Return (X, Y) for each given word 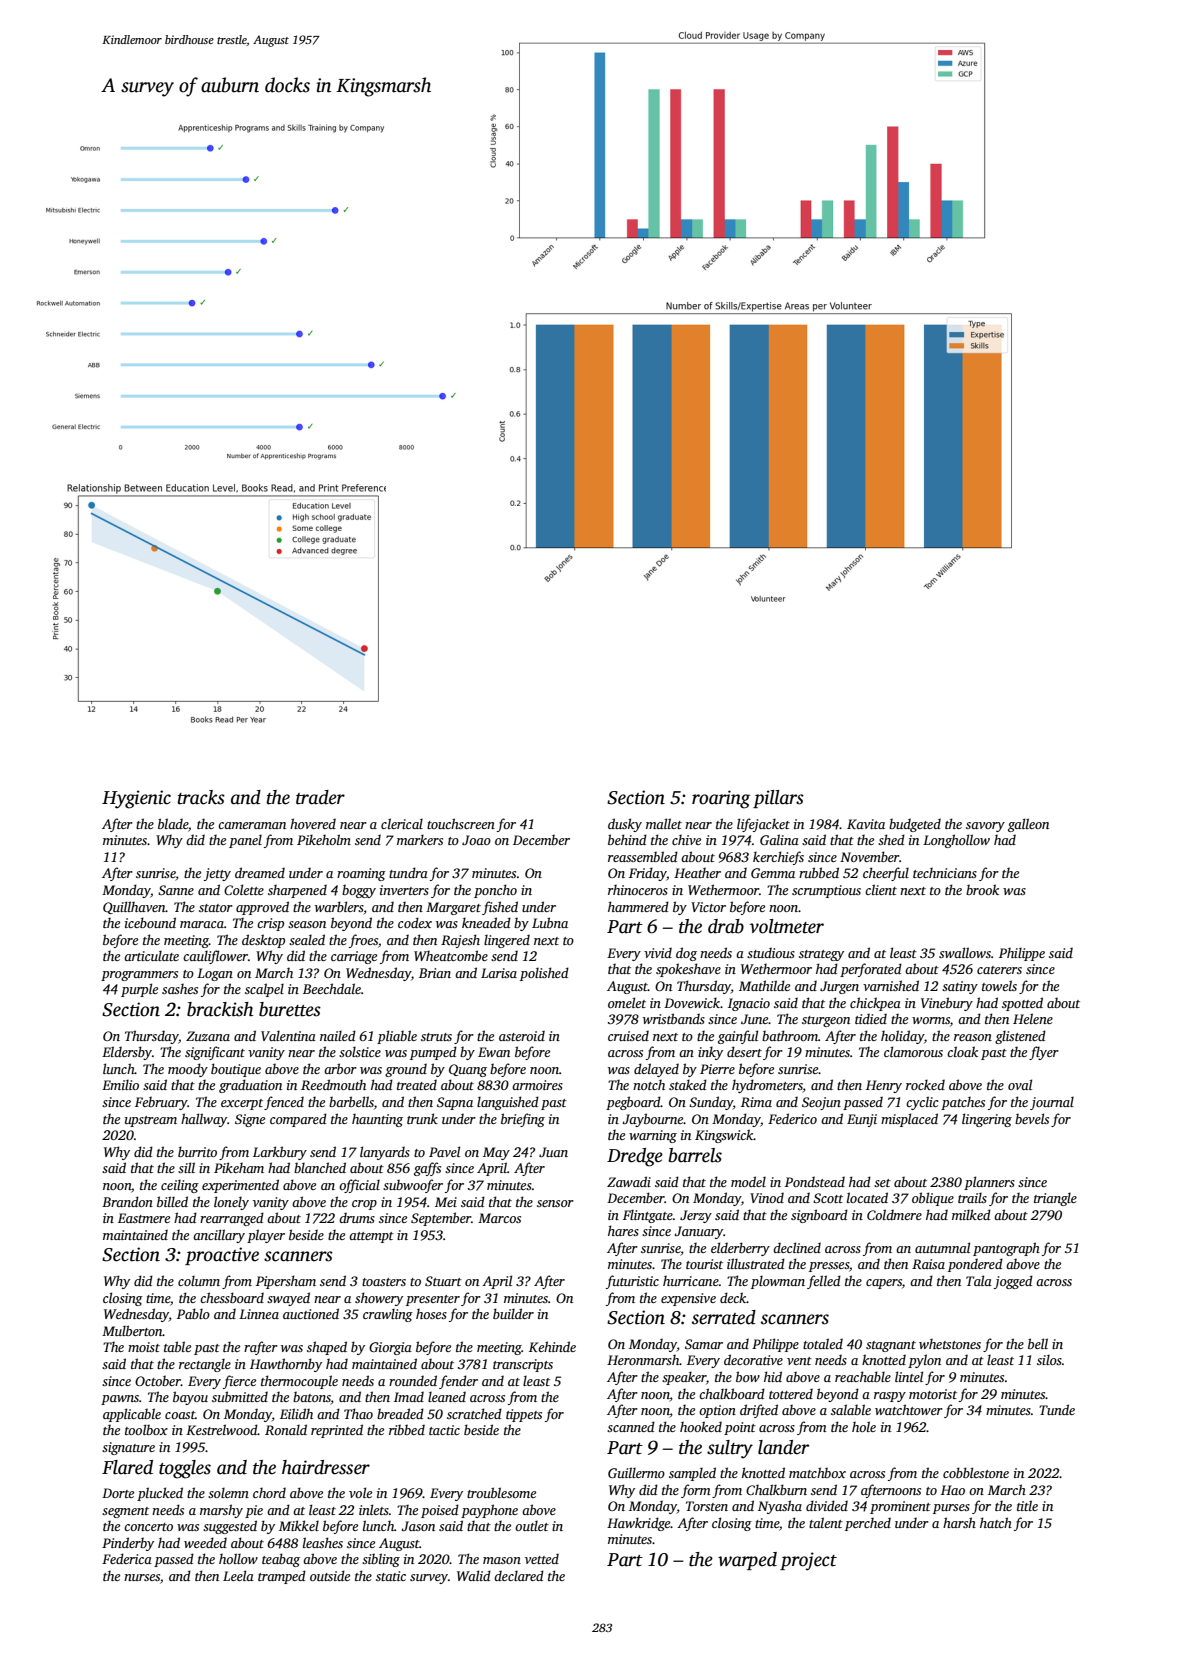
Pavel (444, 1151)
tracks (201, 797)
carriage (354, 957)
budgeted (915, 825)
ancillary (219, 1236)
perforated (871, 970)
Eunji (862, 1120)
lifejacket (763, 825)
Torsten (707, 1506)
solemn (228, 1492)
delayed (656, 1070)
